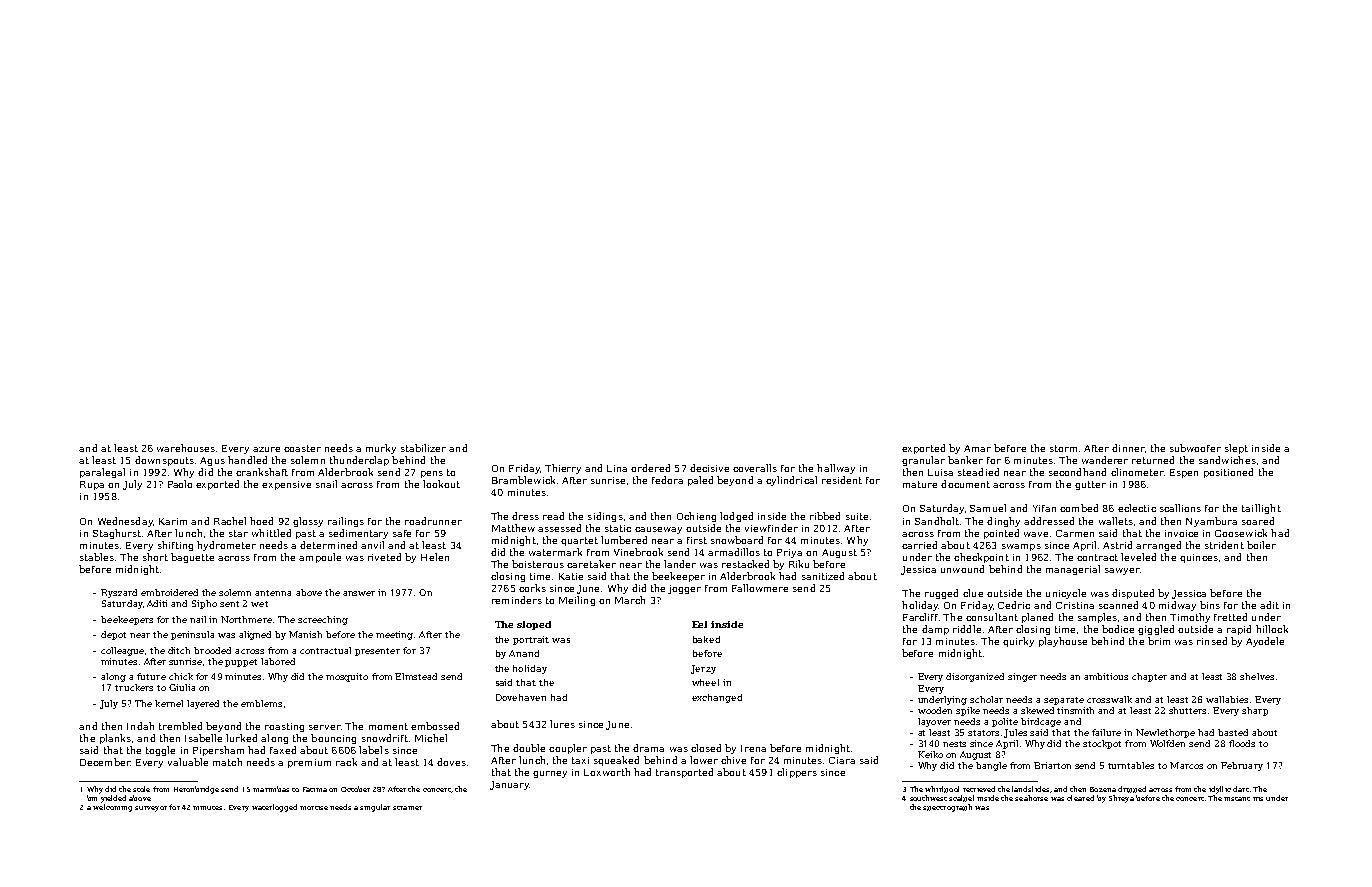  What do you see at coordinates (423, 448) in the document?
I see `stabilizer` at bounding box center [423, 448].
